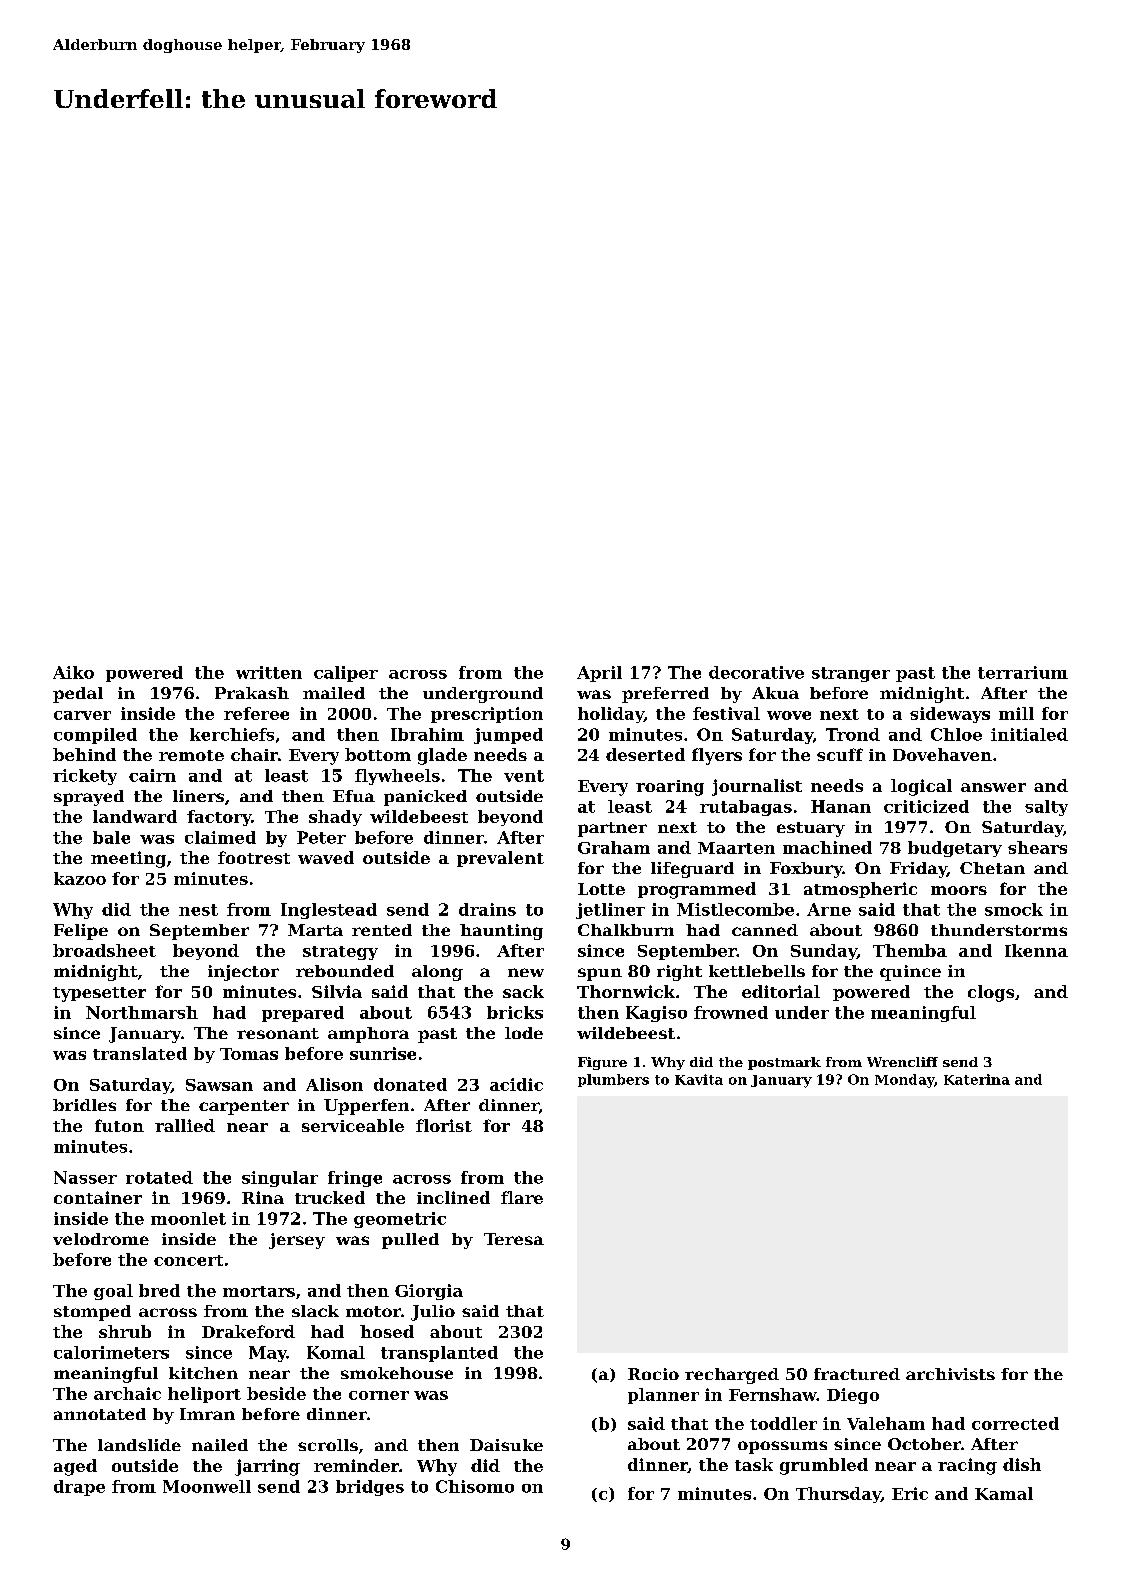 This screenshot has width=1121, height=1586. Describe the element at coordinates (101, 1239) in the screenshot. I see `velodrome` at that location.
